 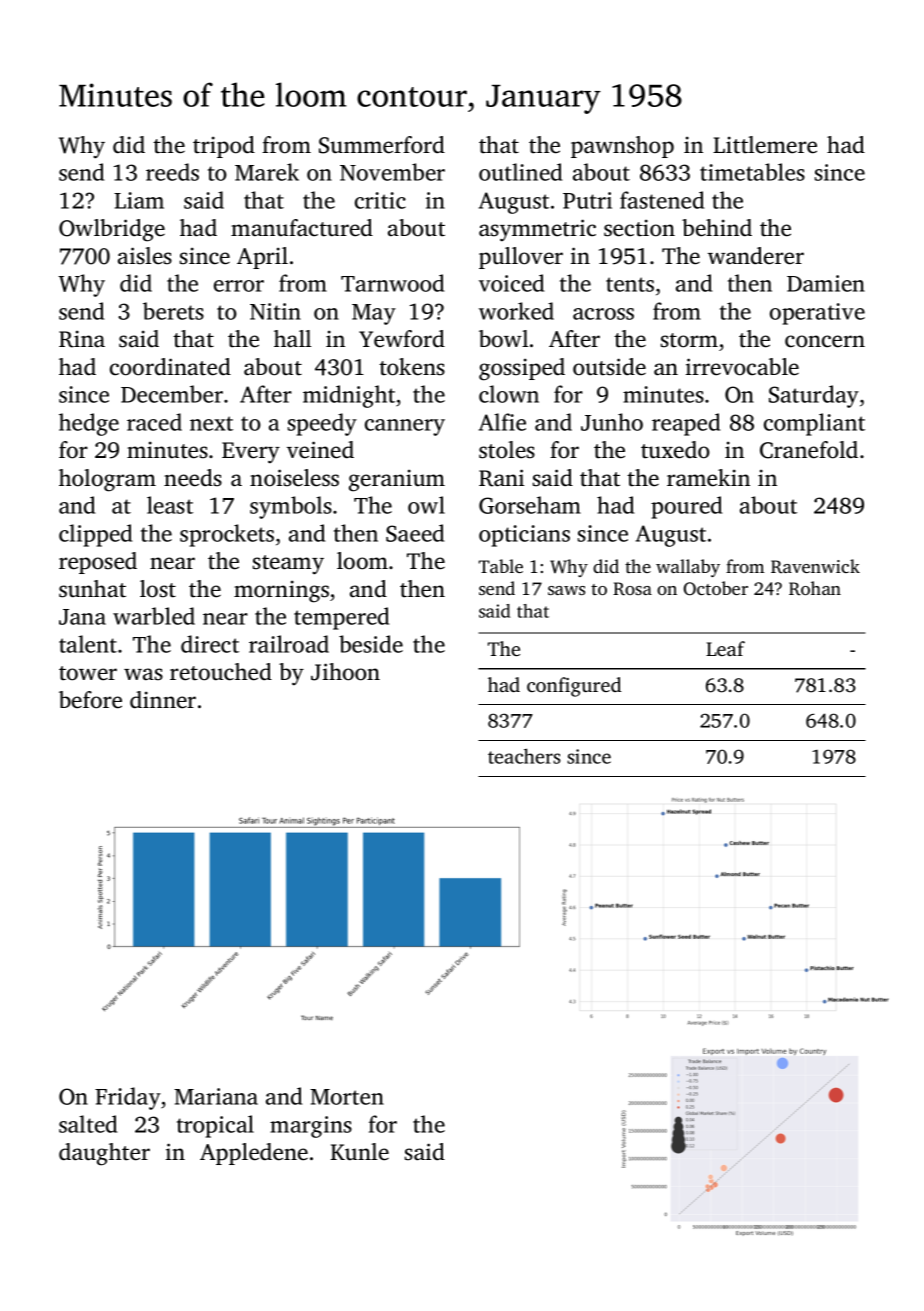 I want to click on Tarnwood, so click(x=392, y=283).
